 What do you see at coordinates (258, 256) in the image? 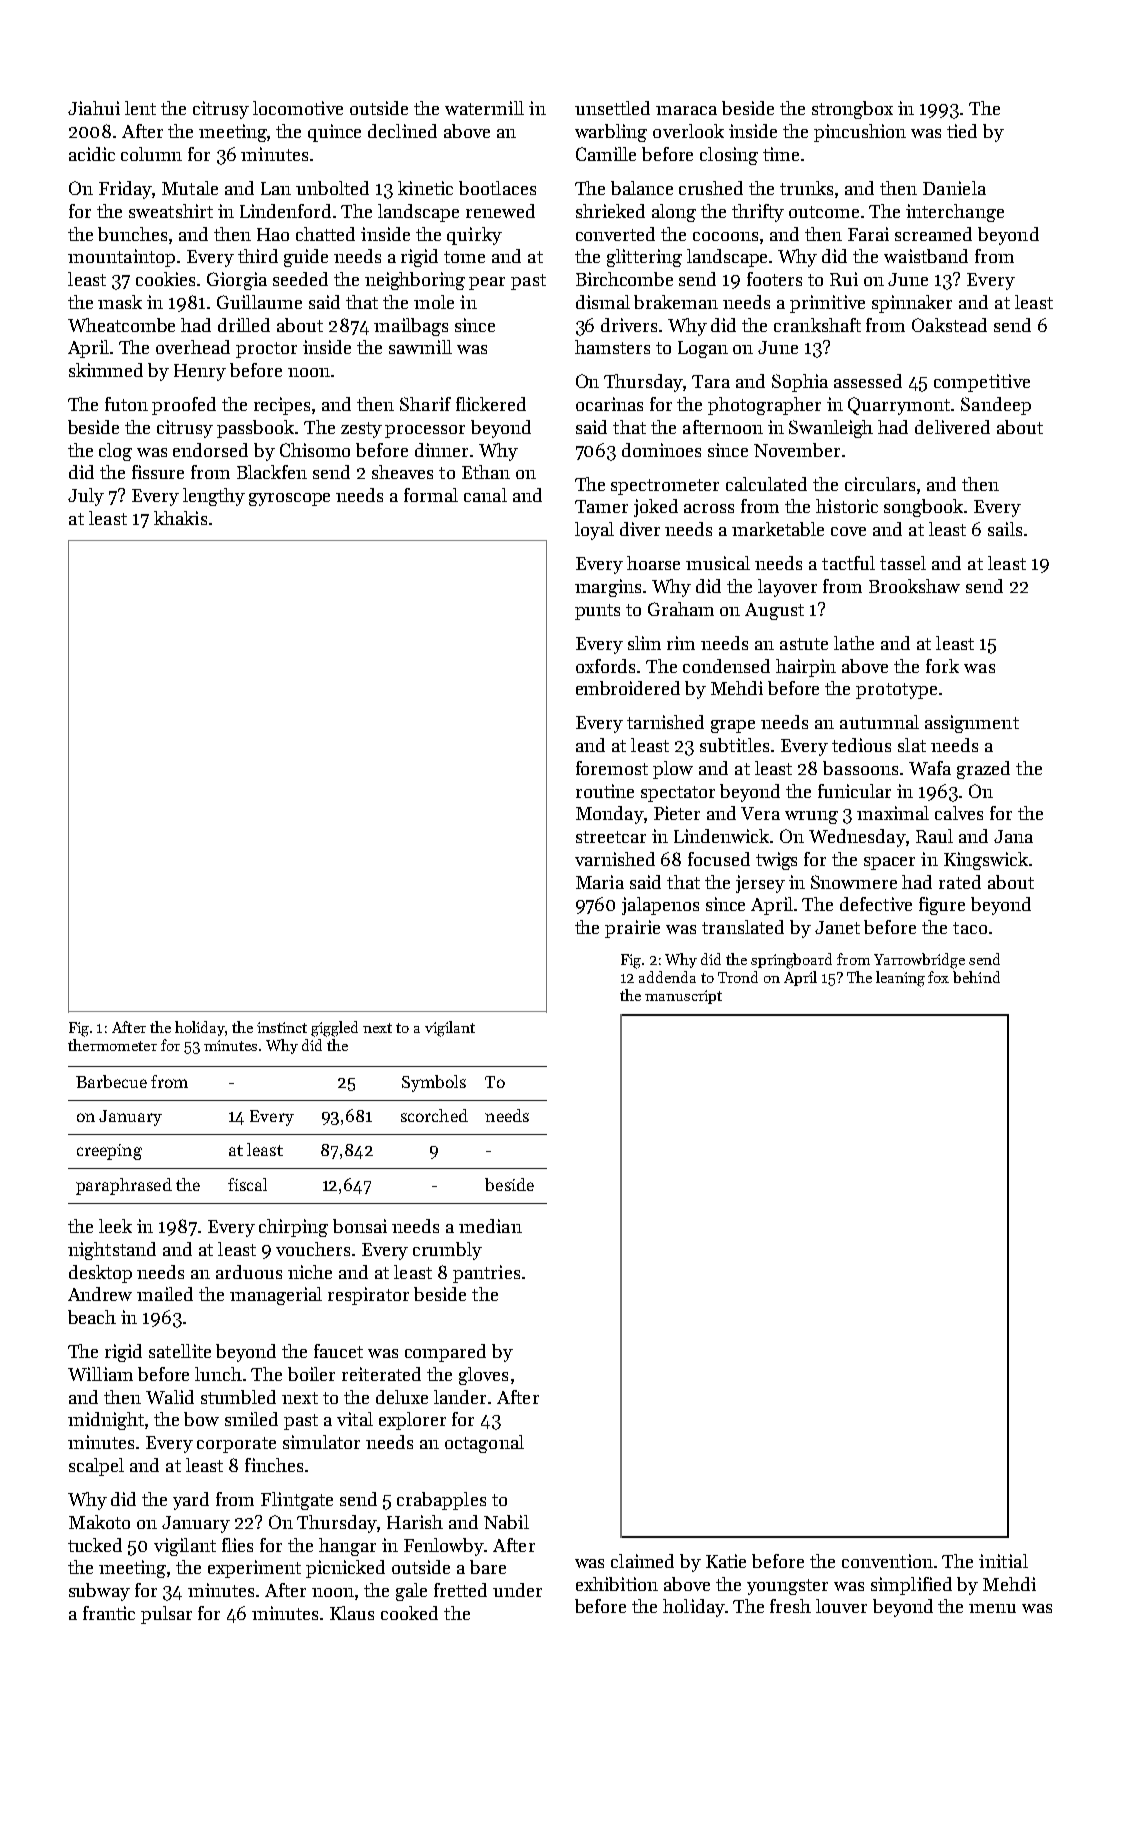
I see `third` at bounding box center [258, 256].
